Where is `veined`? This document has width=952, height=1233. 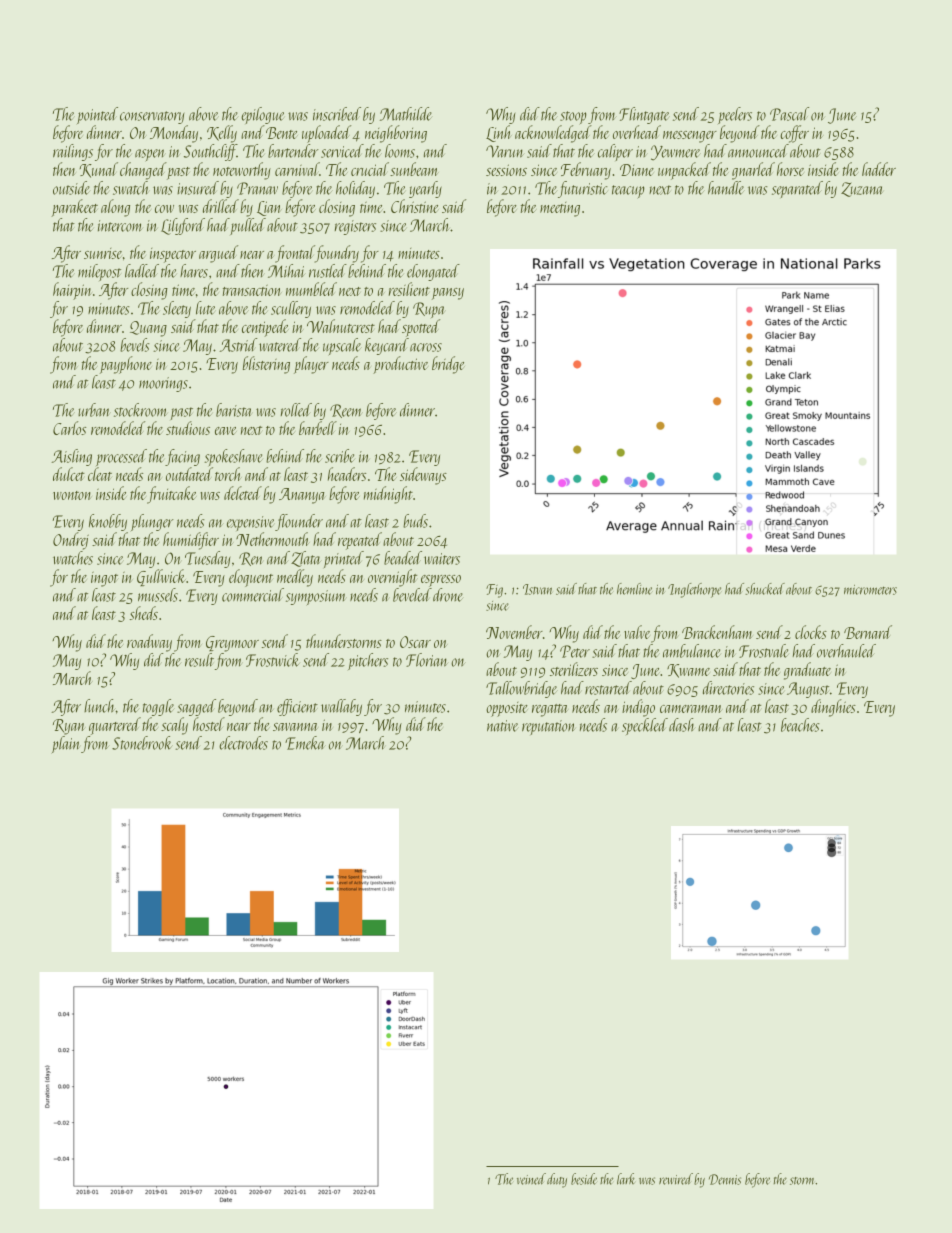
veined is located at coordinates (531, 1179).
